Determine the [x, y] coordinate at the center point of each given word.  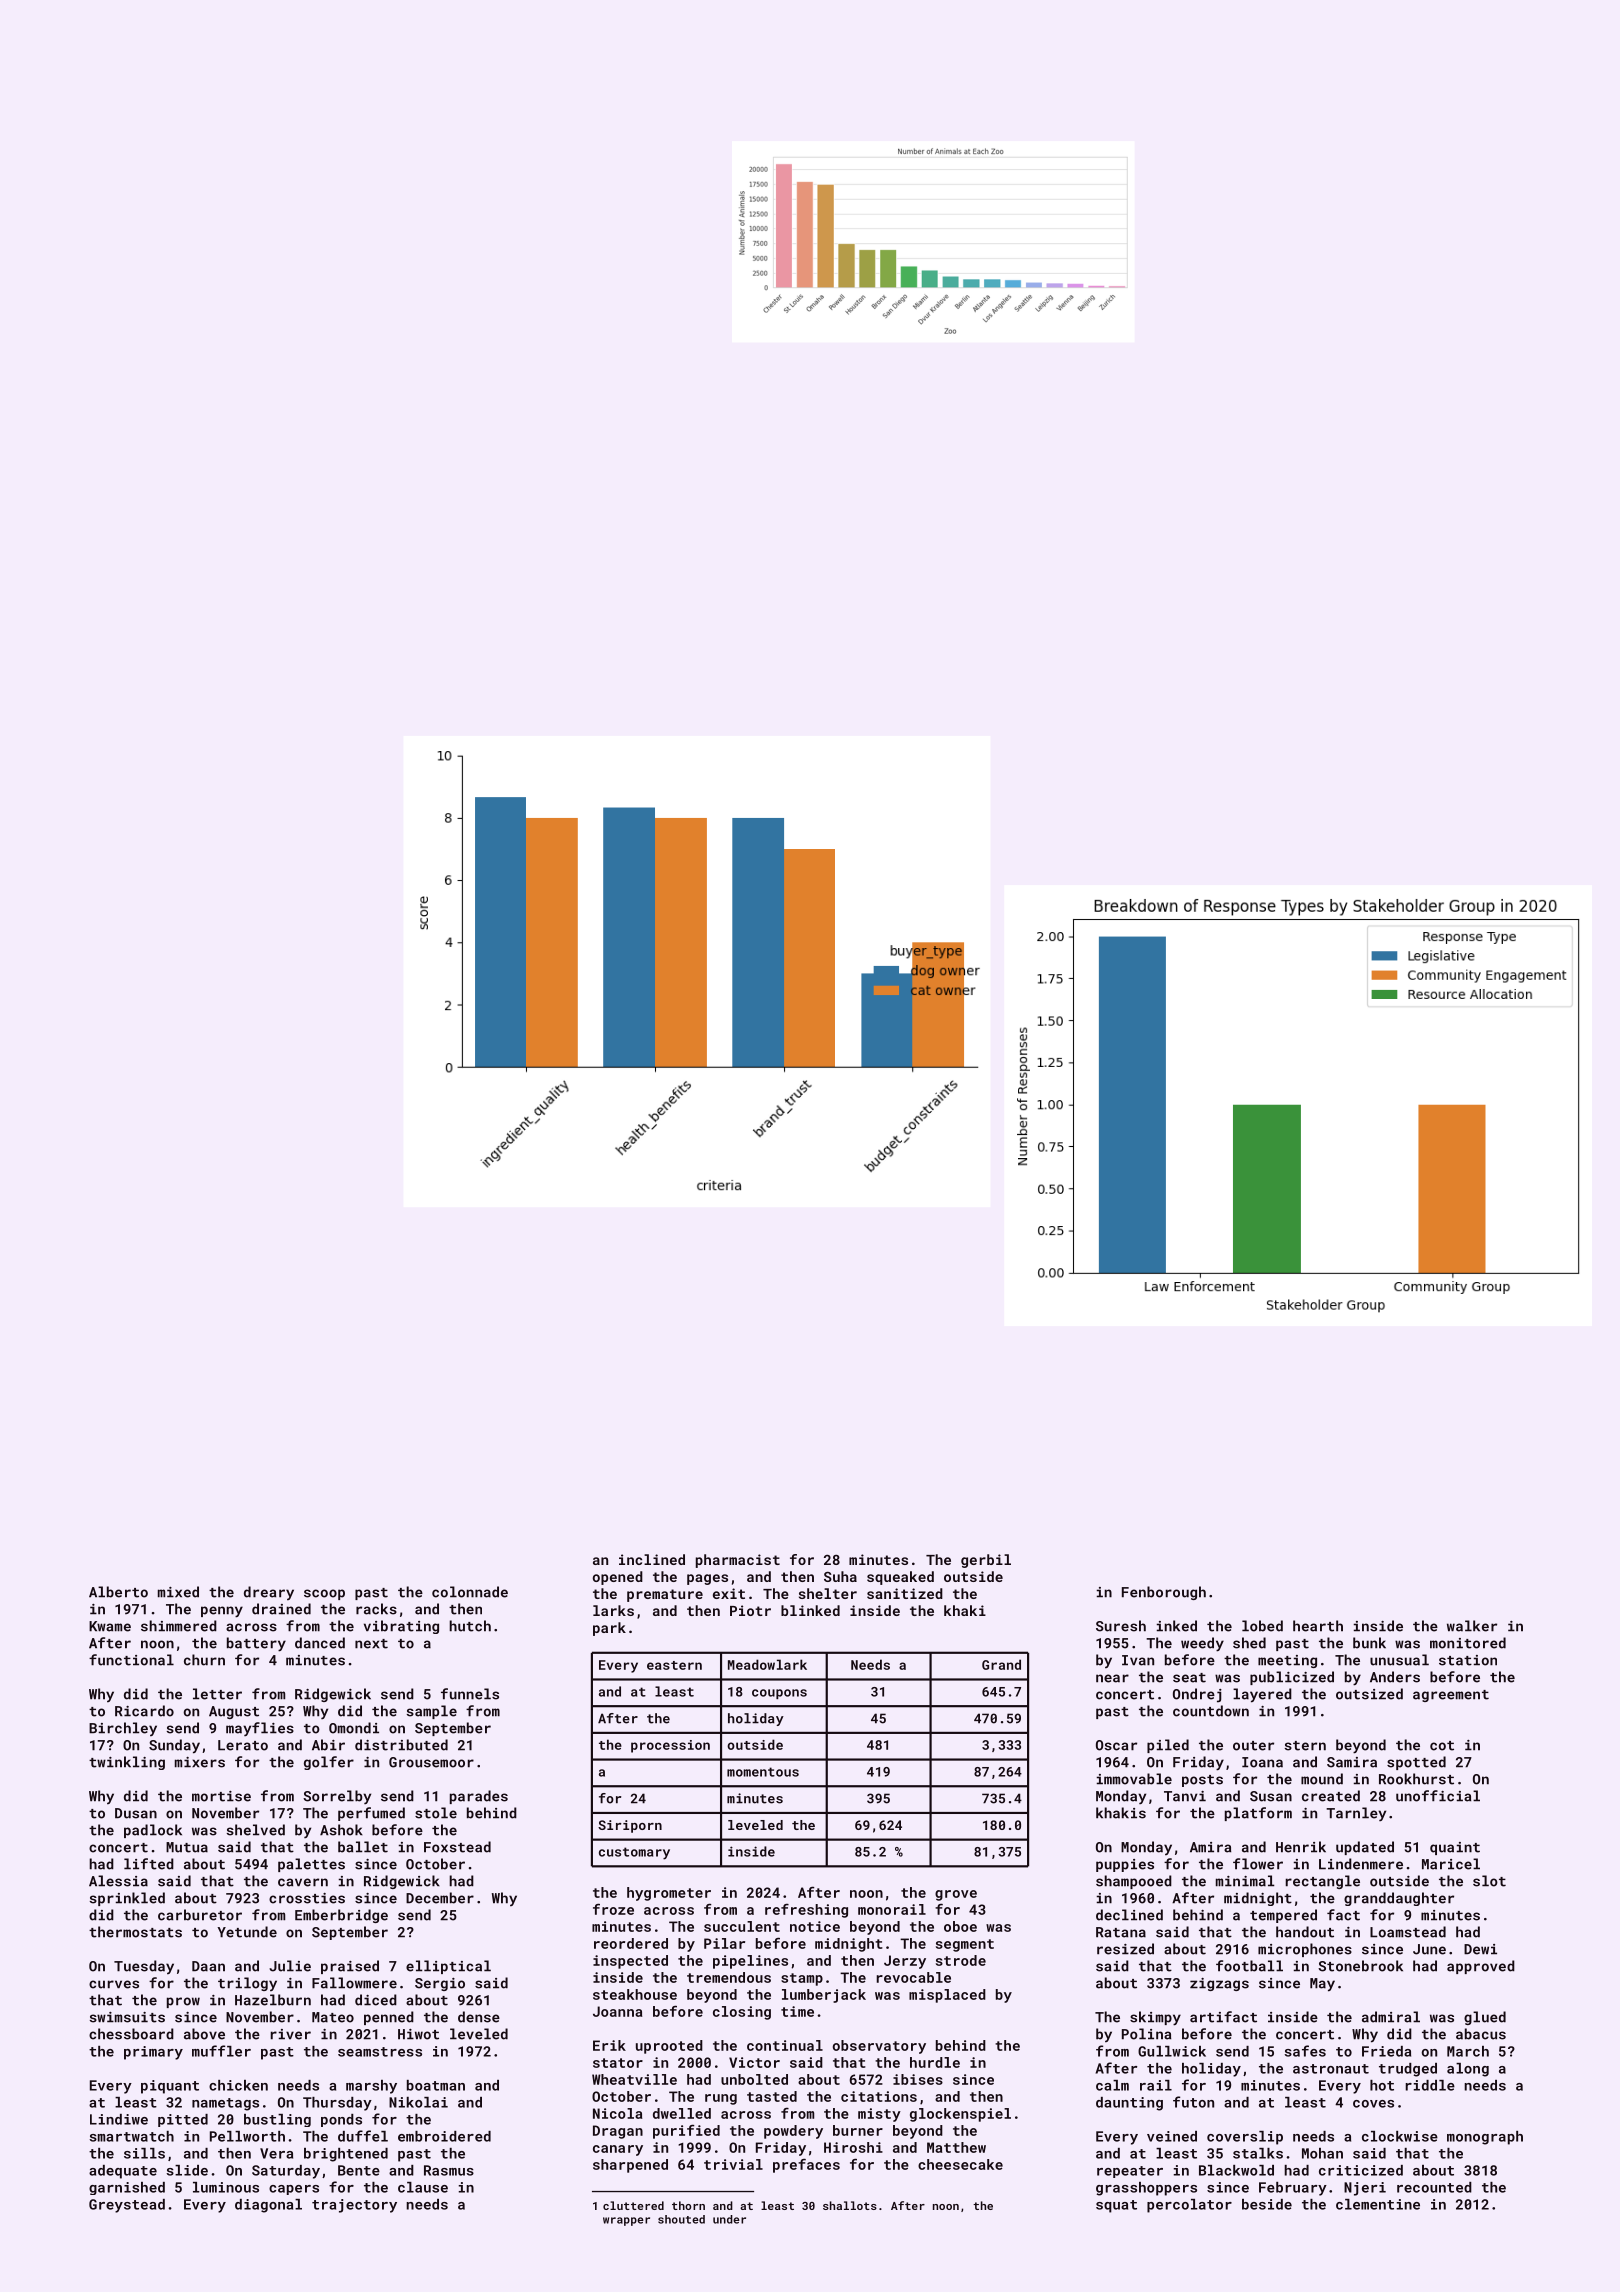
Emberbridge [341, 1916]
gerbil [986, 1561]
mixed [178, 1592]
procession [670, 1746]
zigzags [1219, 1984]
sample [432, 1712]
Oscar [1116, 1745]
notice [815, 1926]
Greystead [127, 2206]
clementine [1378, 2204]
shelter [828, 1593]
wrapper [626, 2221]
